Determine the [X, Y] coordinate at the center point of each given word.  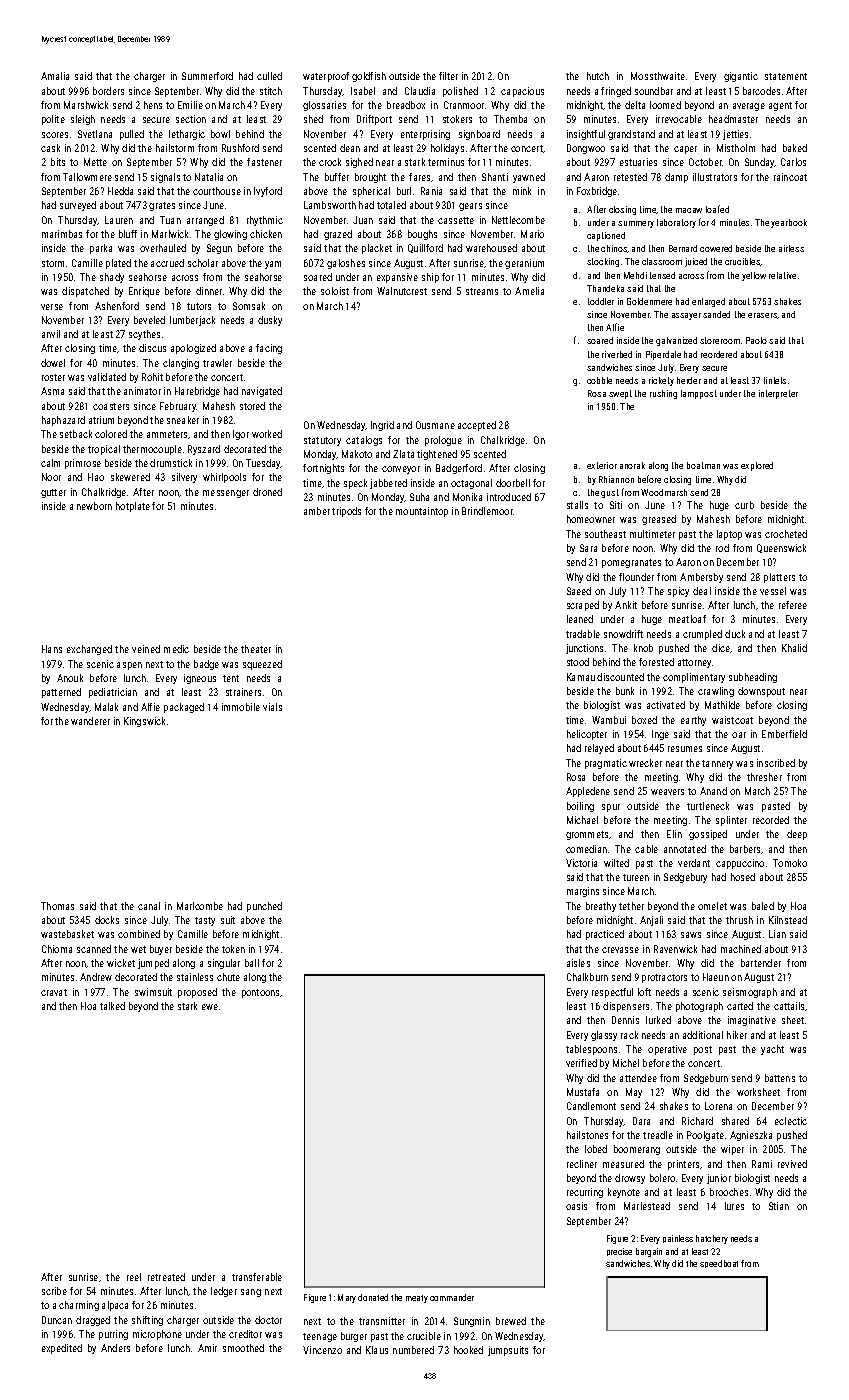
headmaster [733, 119]
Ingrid [382, 426]
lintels [775, 380]
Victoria [581, 863]
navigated [262, 392]
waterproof [326, 77]
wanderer [90, 721]
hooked [468, 1350]
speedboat [719, 1264]
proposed [197, 993]
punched [264, 907]
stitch [271, 91]
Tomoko [790, 863]
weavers [667, 792]
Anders [115, 1348]
